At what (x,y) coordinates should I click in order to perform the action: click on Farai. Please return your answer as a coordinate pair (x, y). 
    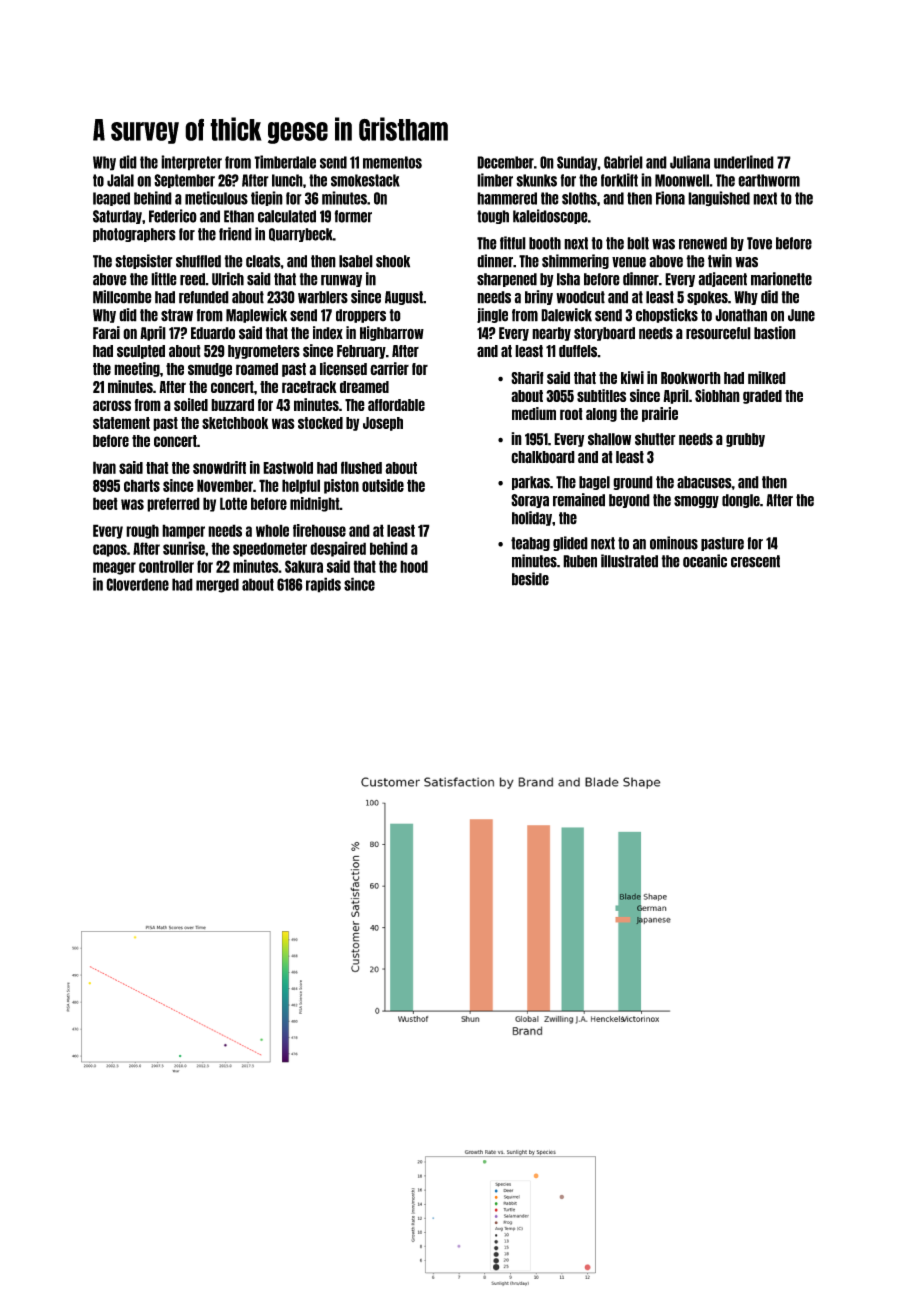
    Looking at the image, I should click on (106, 333).
